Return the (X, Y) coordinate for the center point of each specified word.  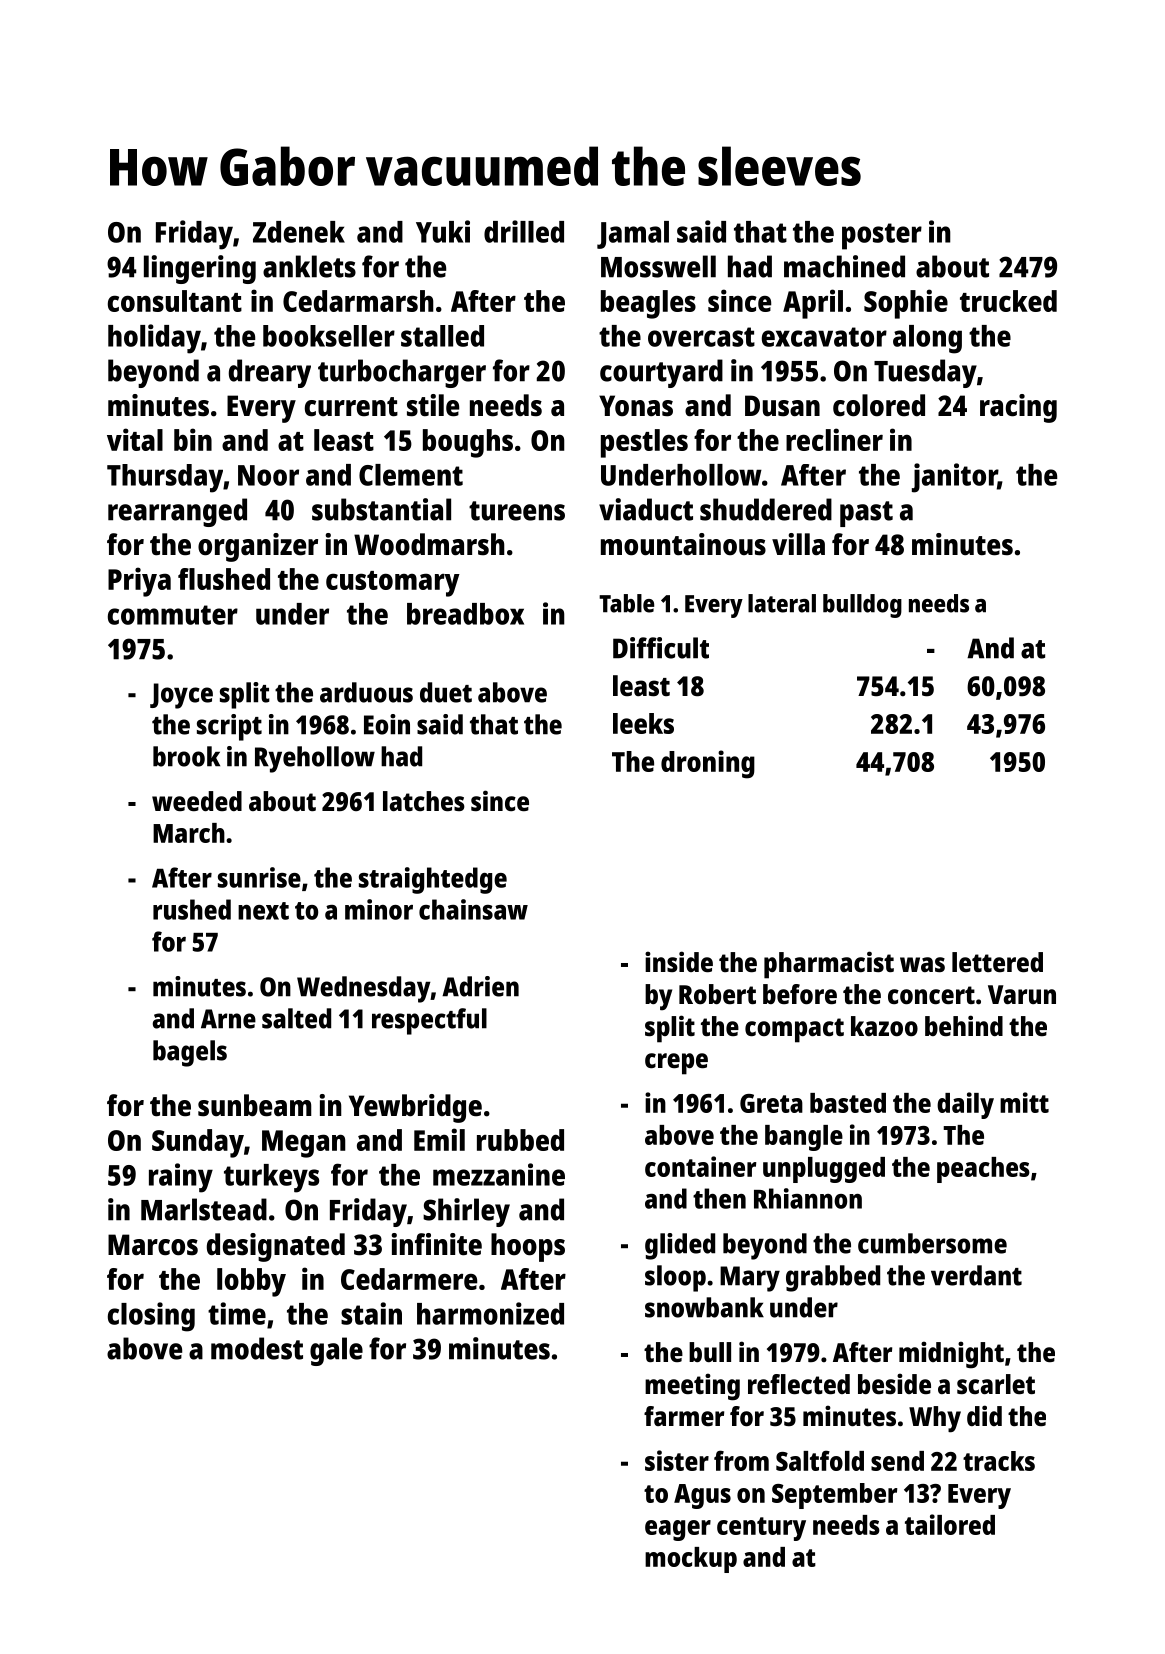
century (761, 1529)
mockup (691, 1560)
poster (882, 236)
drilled (524, 231)
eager (678, 1530)
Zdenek (299, 232)
